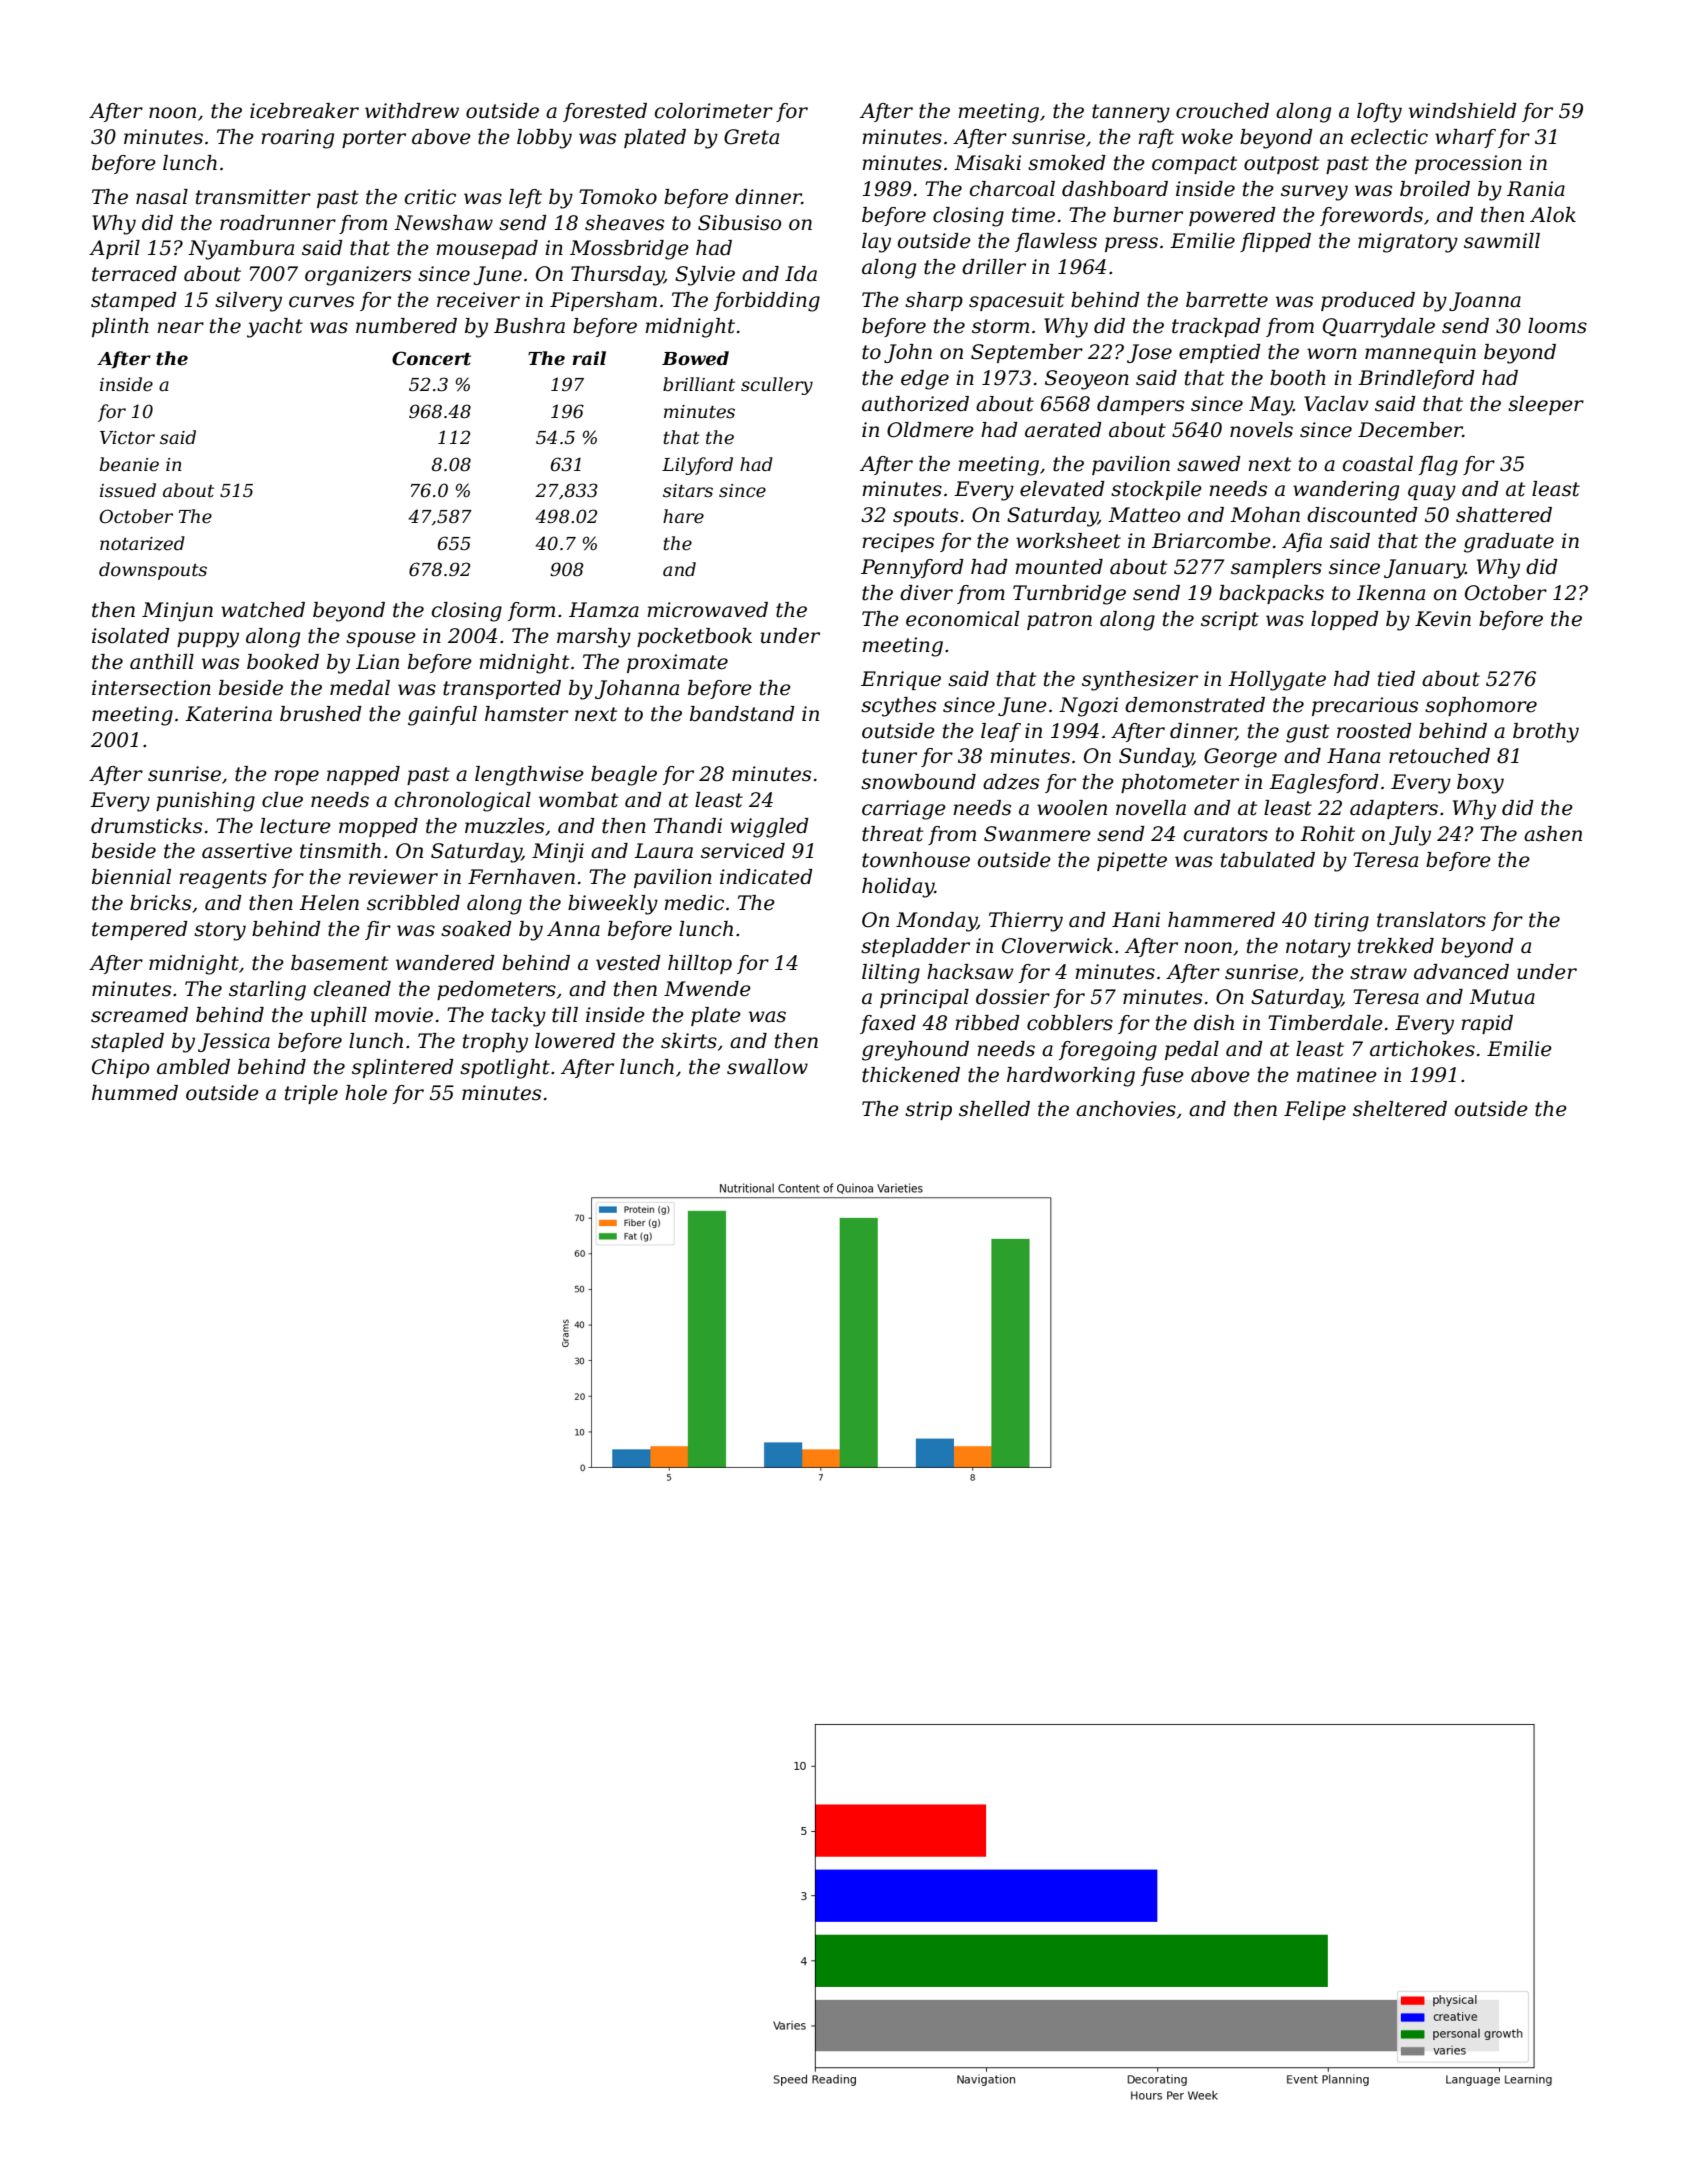 The image size is (1683, 2178). What do you see at coordinates (1389, 137) in the image?
I see `eclectic` at bounding box center [1389, 137].
